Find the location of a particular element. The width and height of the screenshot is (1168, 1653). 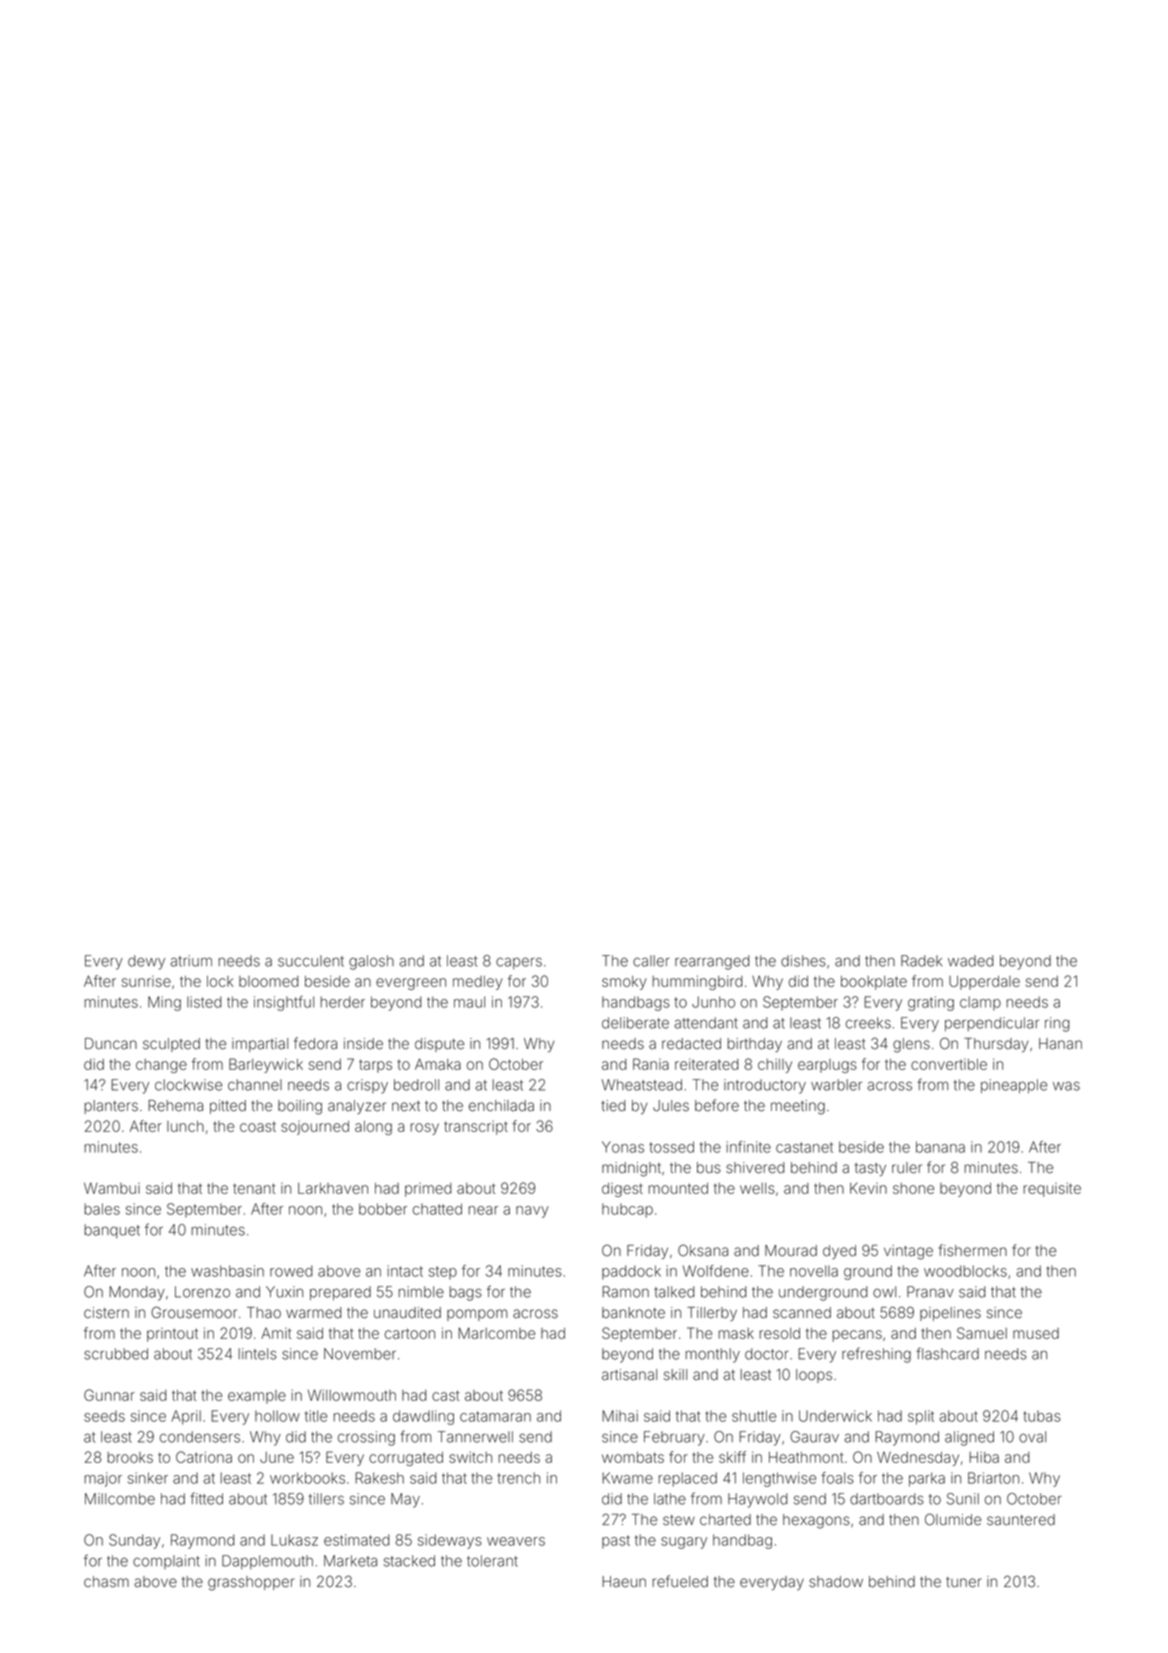

chasm is located at coordinates (106, 1582).
